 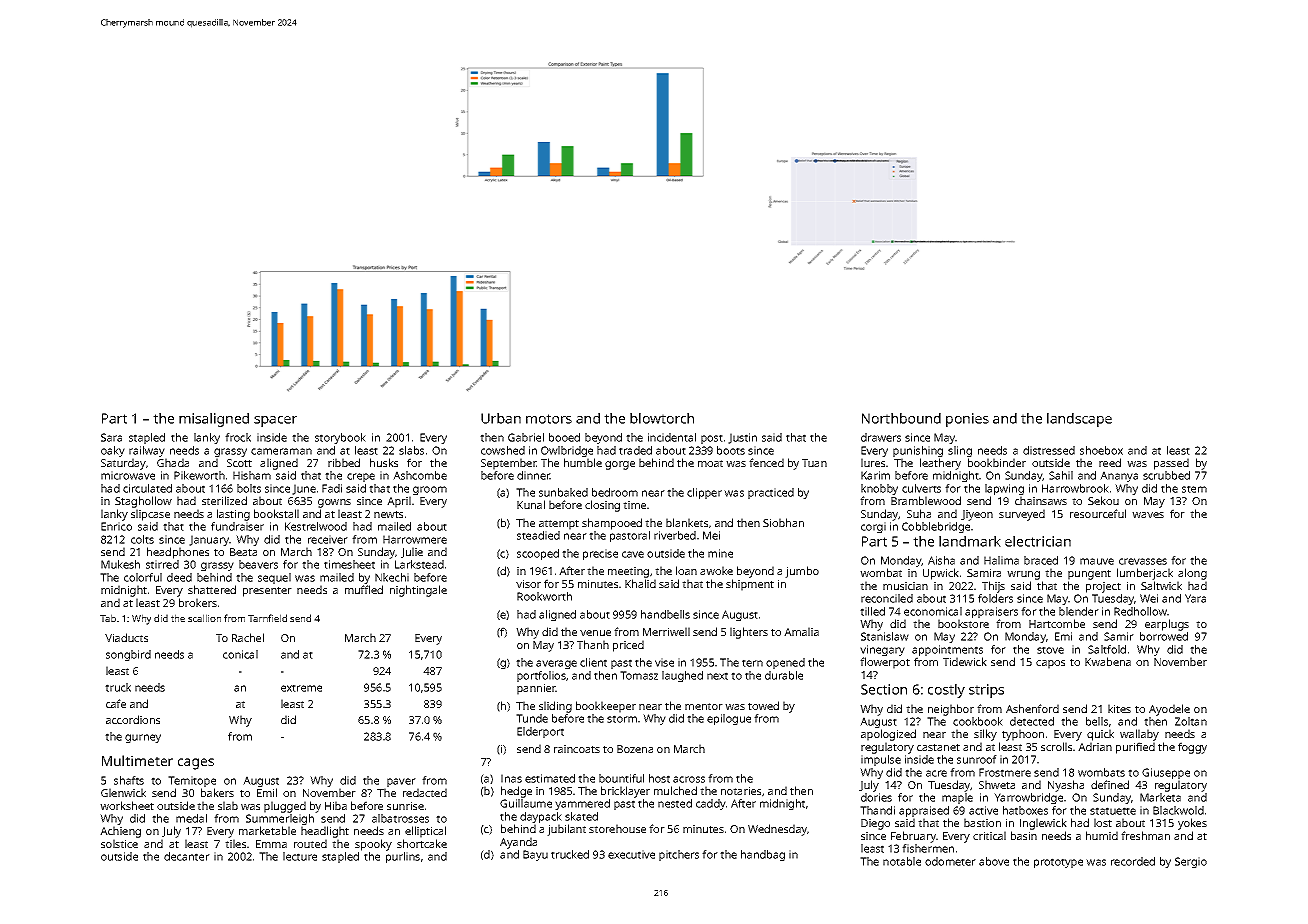 I want to click on extreme, so click(x=301, y=688).
